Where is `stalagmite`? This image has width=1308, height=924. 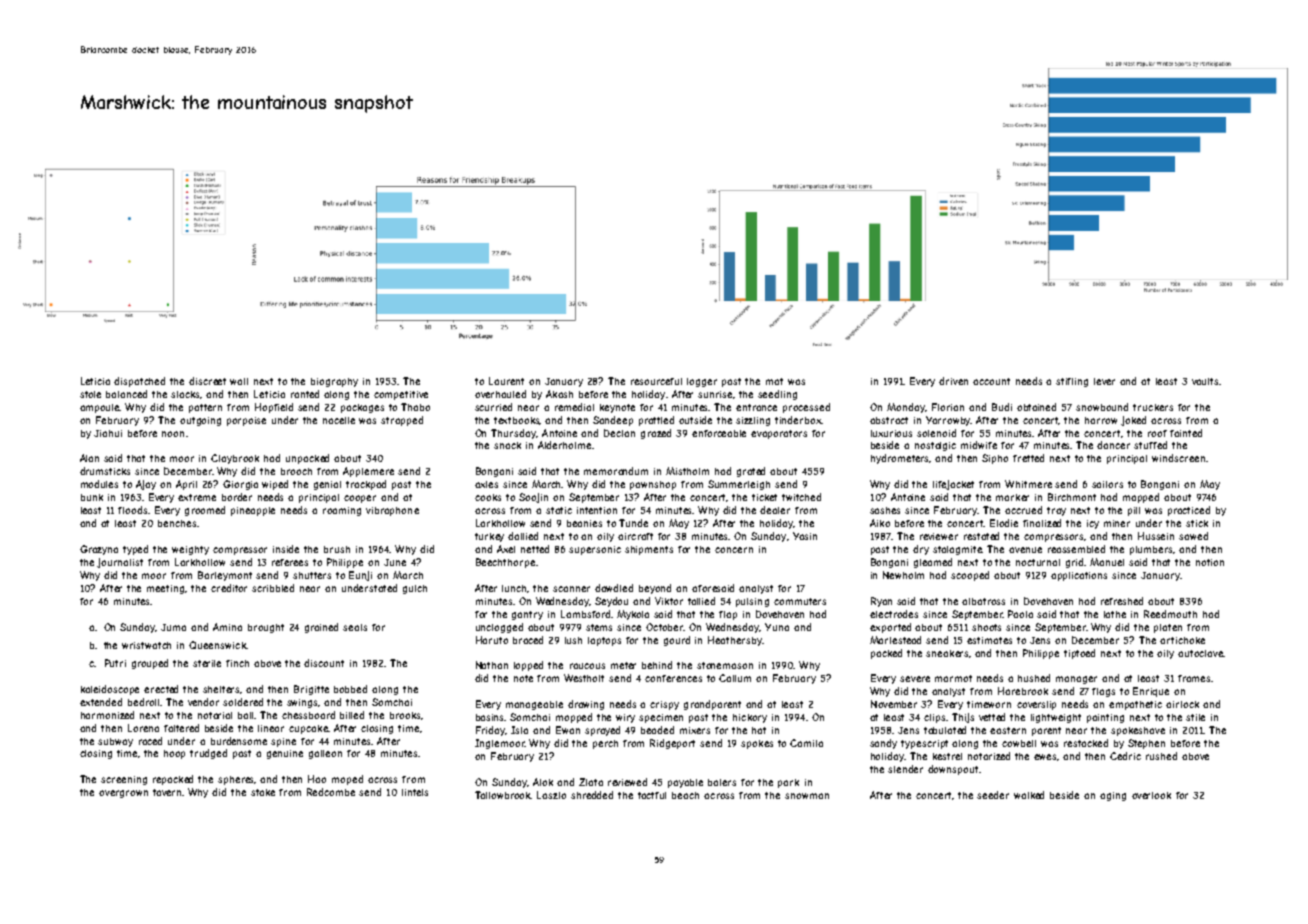
stalagmite is located at coordinates (957, 550).
